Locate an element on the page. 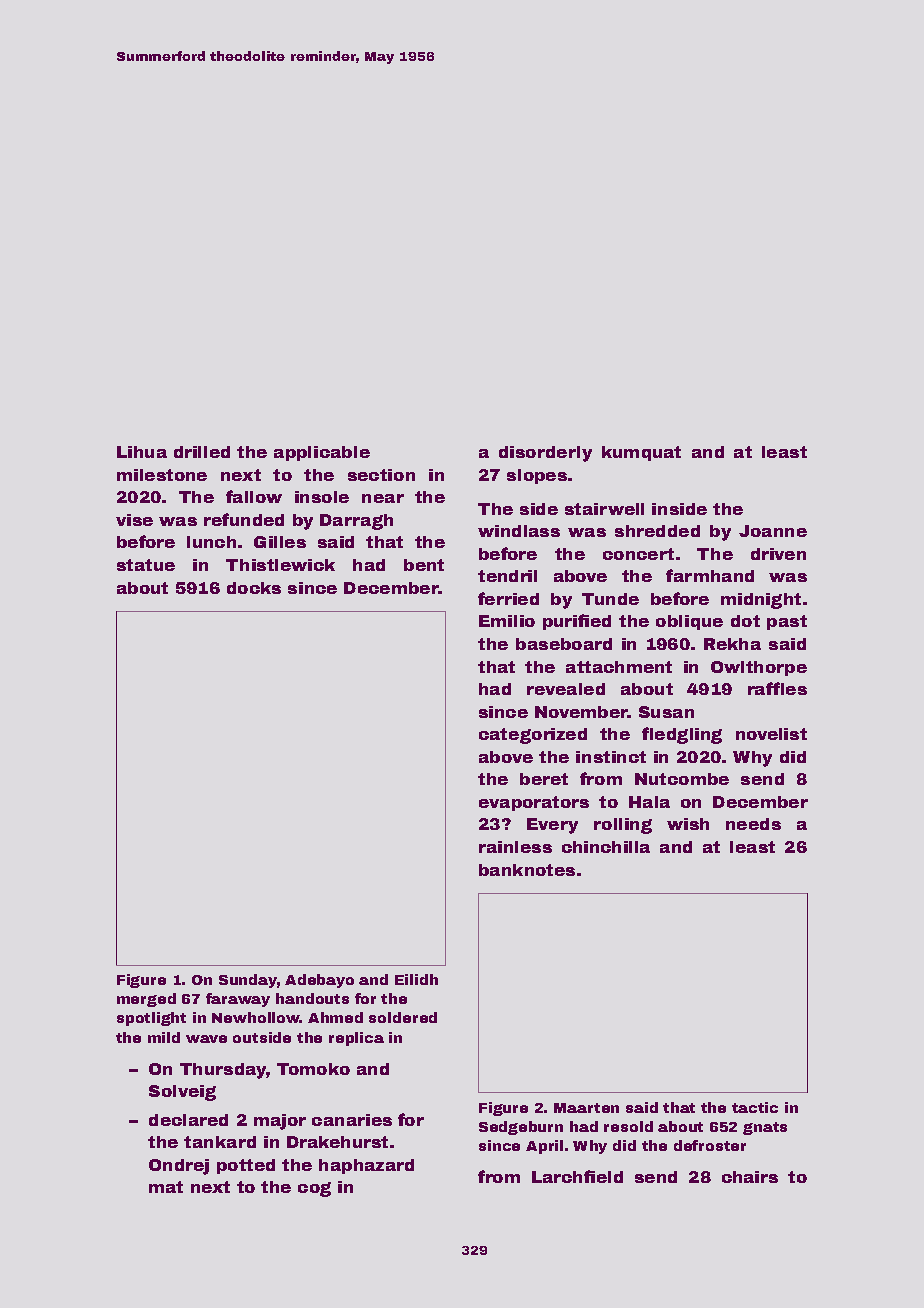  refunded is located at coordinates (244, 519).
